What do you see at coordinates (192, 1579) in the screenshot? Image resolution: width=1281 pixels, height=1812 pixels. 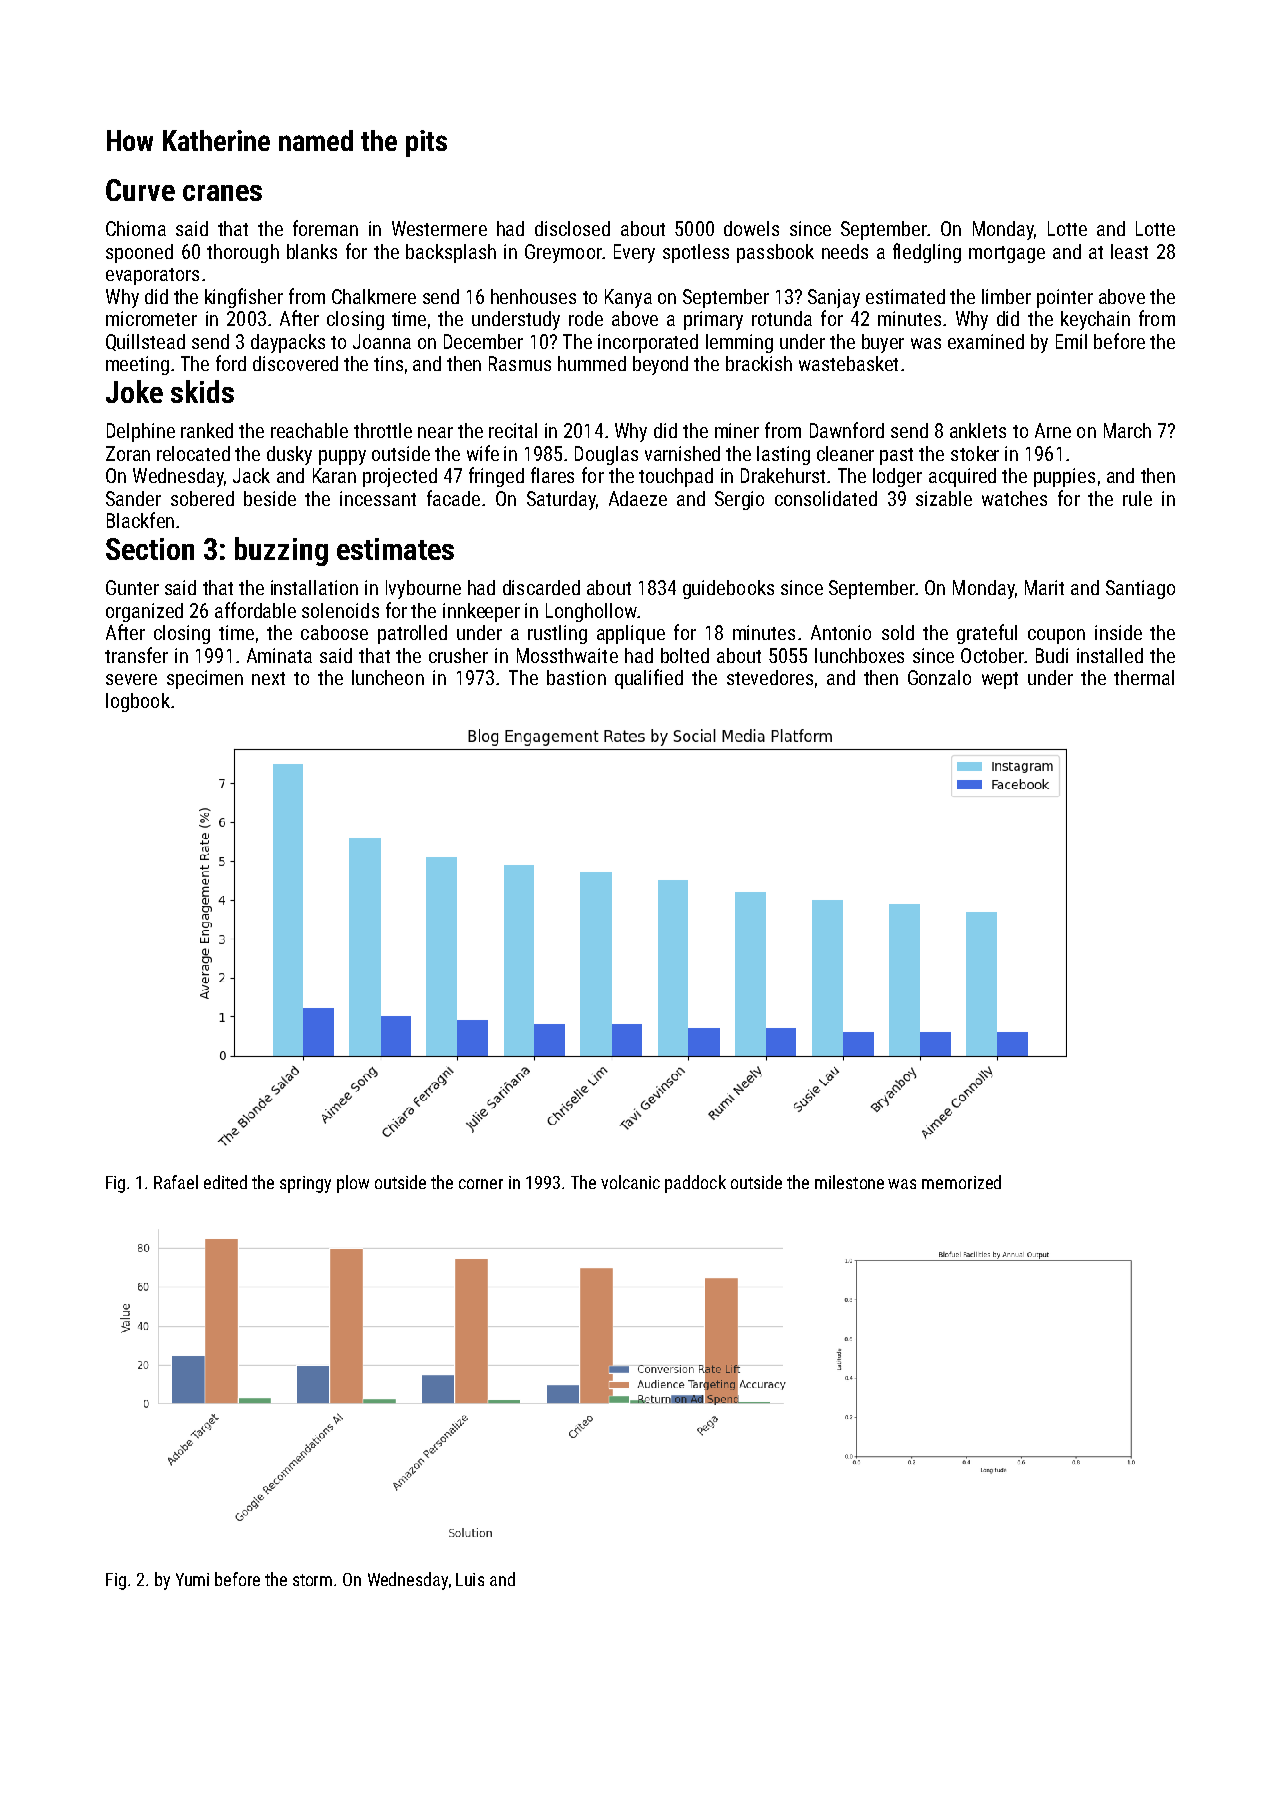 I see `Yumi` at bounding box center [192, 1579].
